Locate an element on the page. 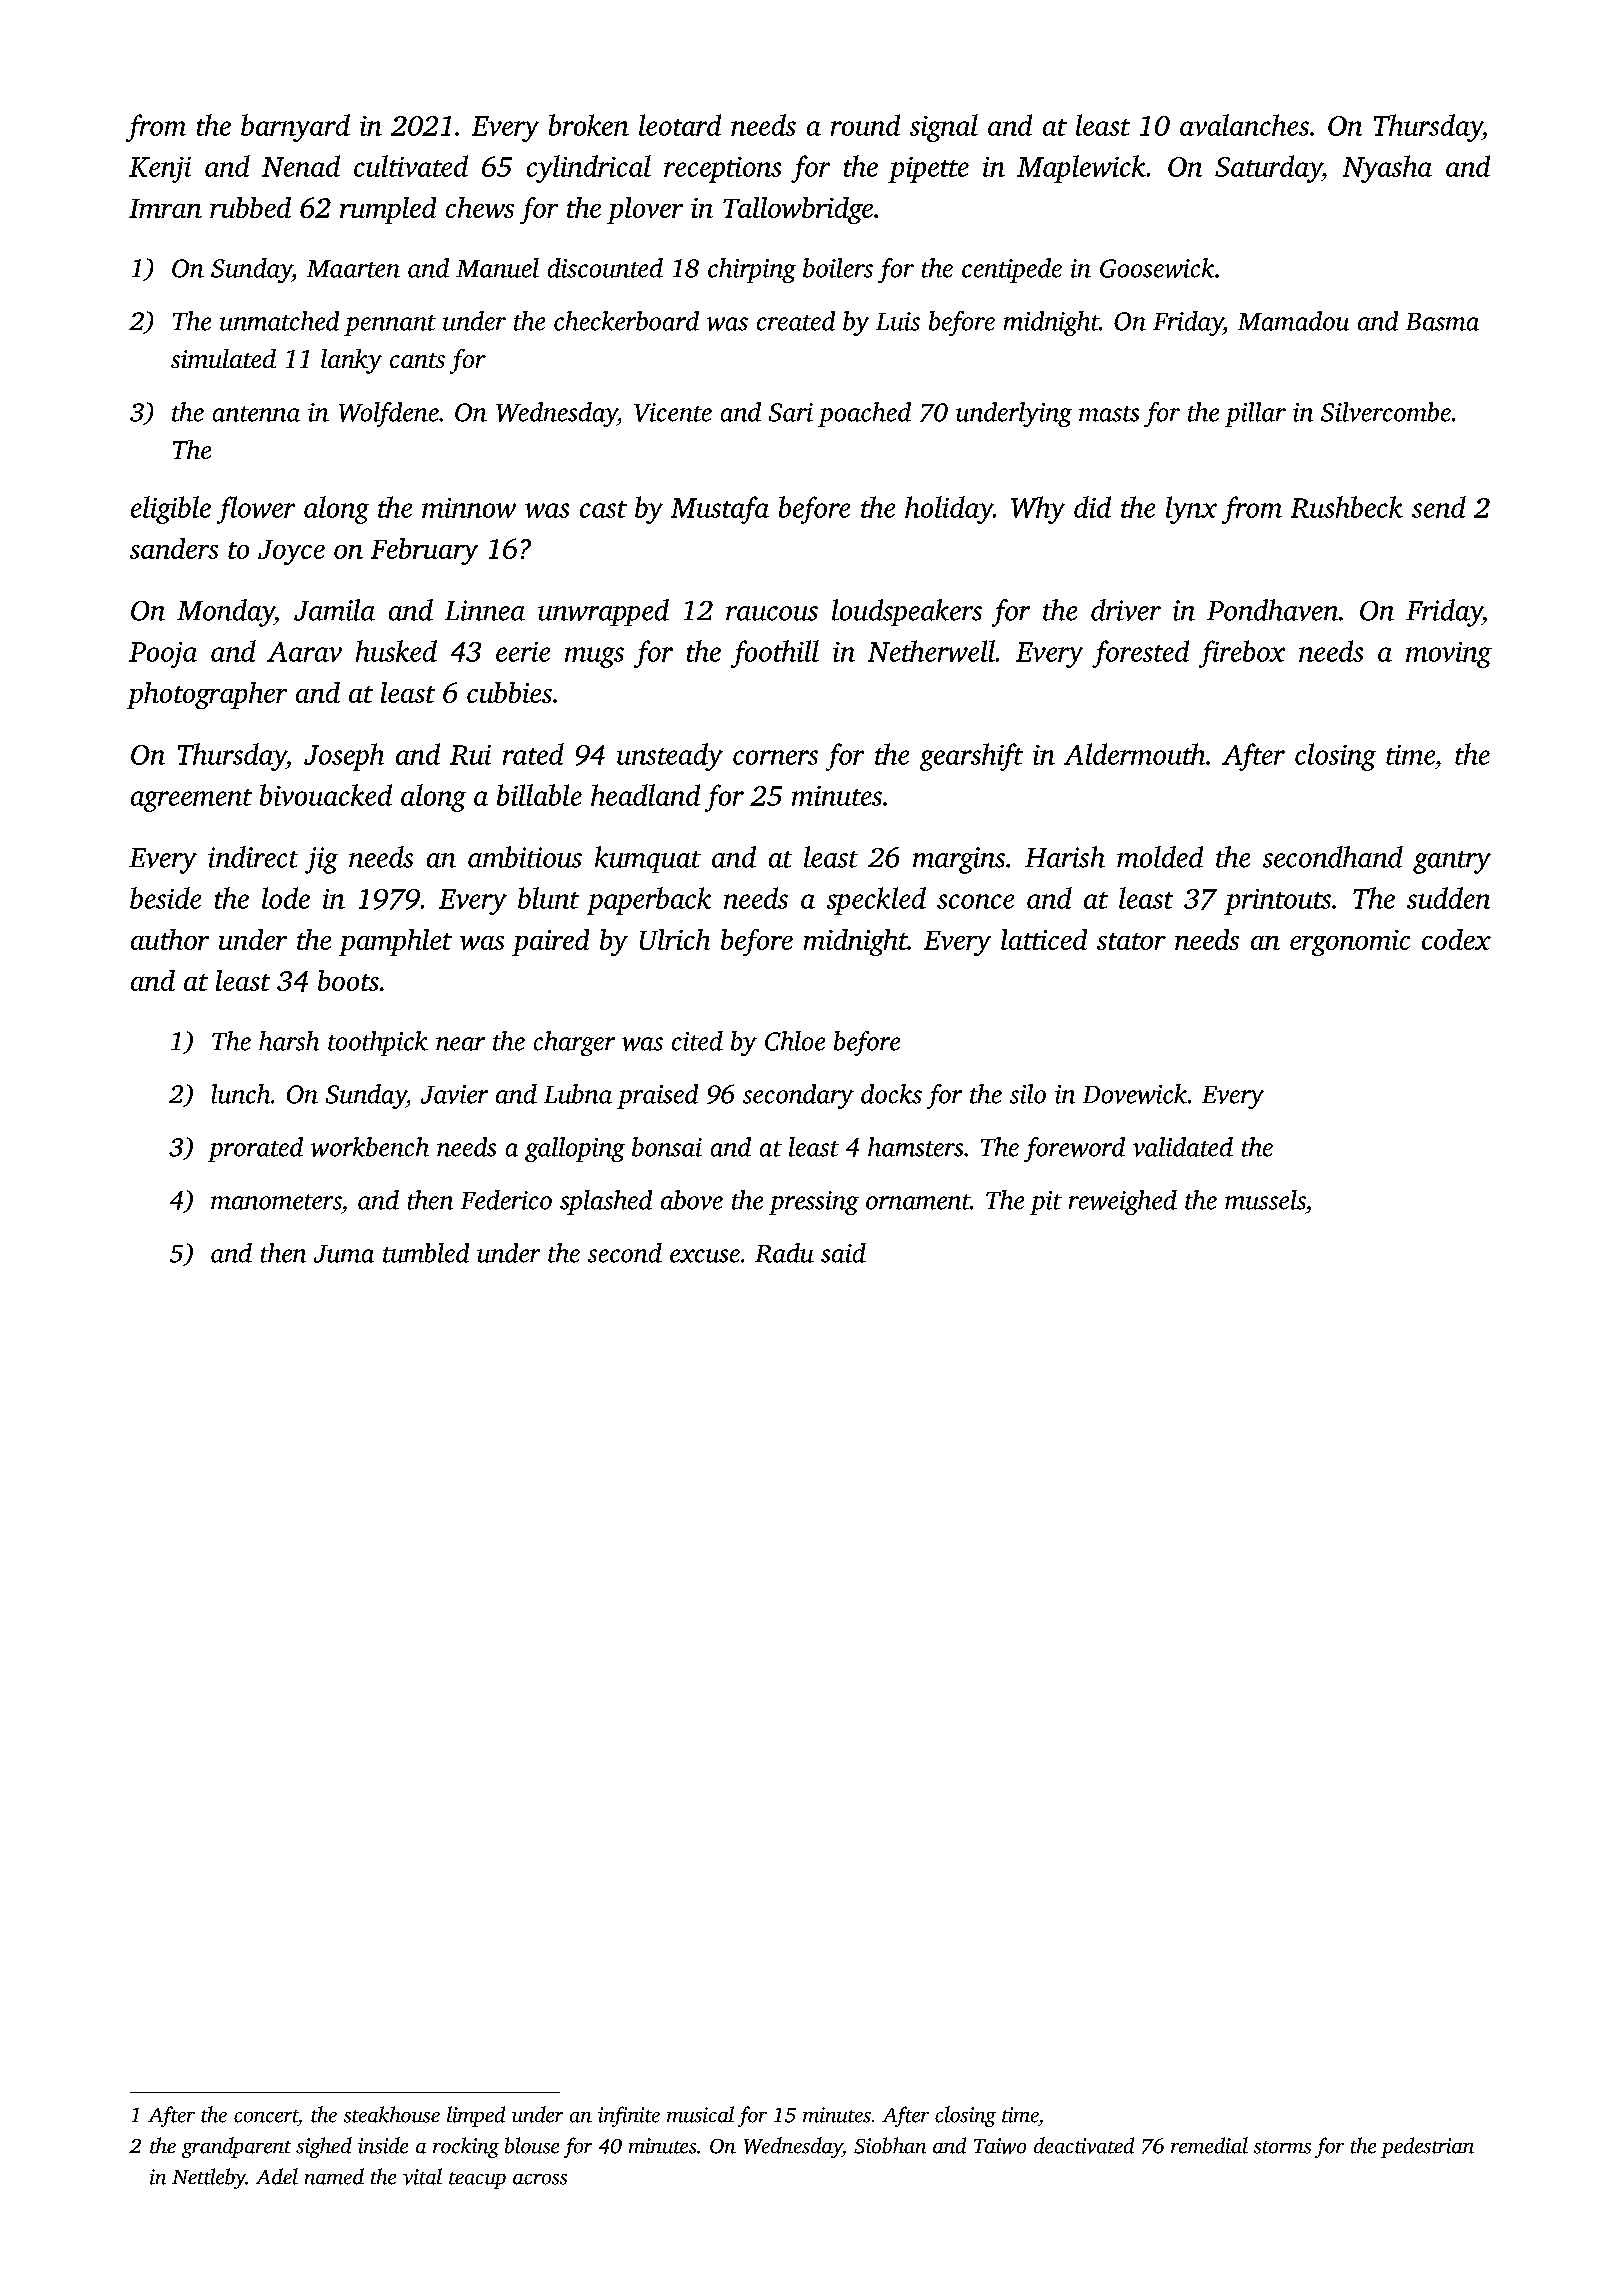 The width and height of the document is (1620, 2292). ergonomic is located at coordinates (1350, 943).
